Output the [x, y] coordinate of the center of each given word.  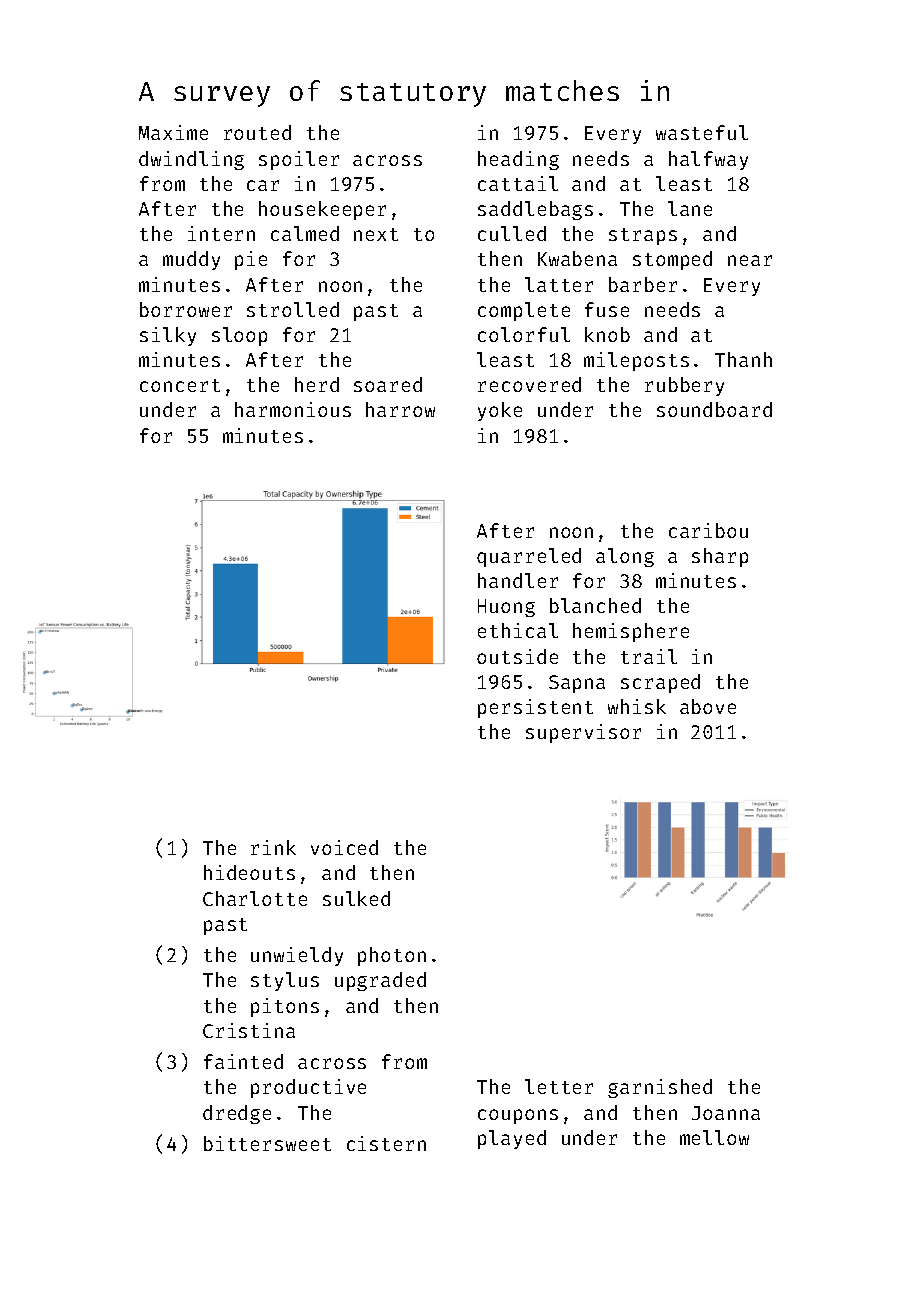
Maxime [173, 132]
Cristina [249, 1030]
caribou [708, 530]
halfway [708, 160]
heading [518, 160]
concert [180, 385]
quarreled [529, 557]
